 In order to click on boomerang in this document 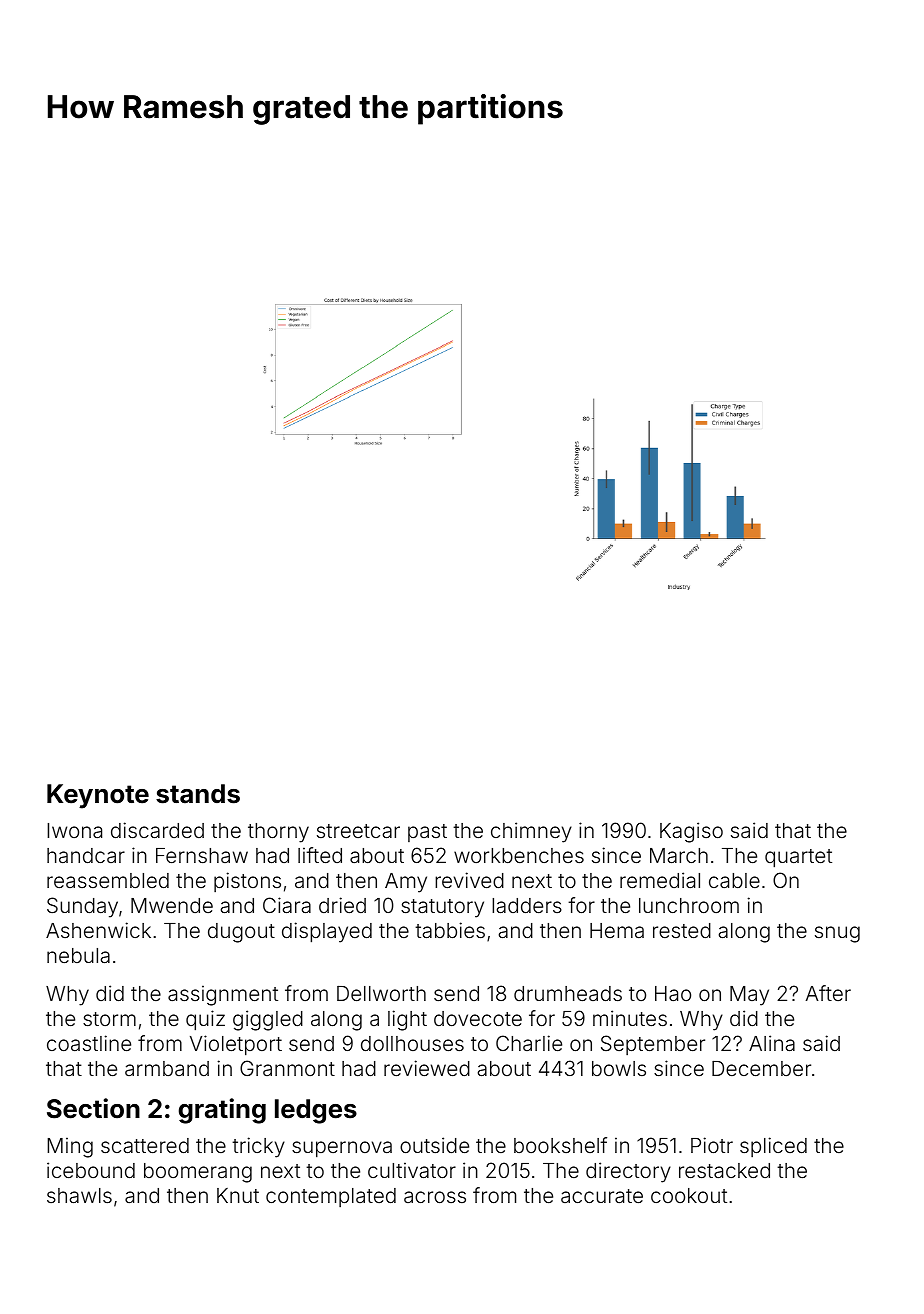, I will do `click(198, 1173)`.
